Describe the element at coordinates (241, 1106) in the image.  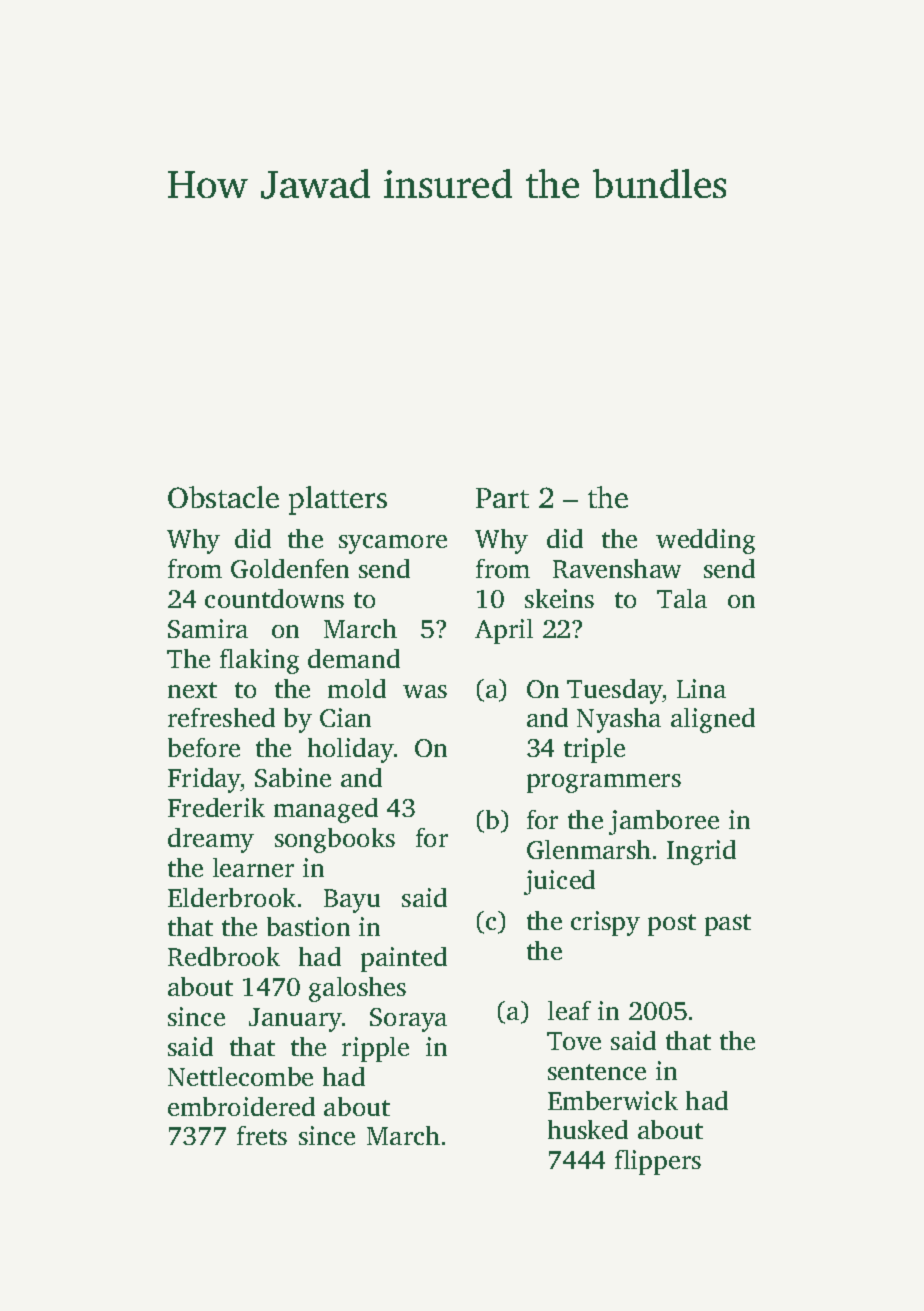
I see `embroidered` at that location.
